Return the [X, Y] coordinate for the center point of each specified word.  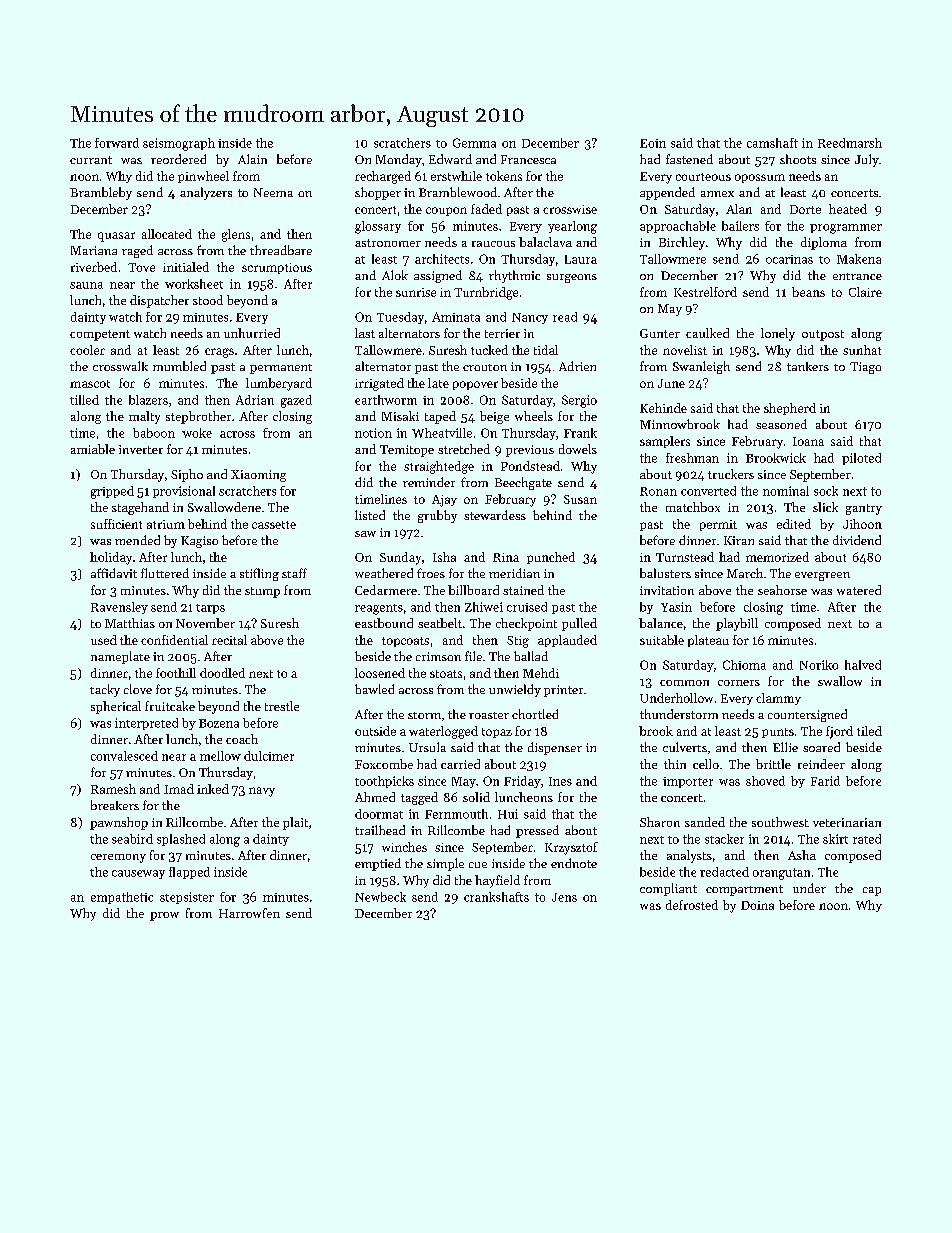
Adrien [577, 366]
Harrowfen [249, 913]
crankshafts [496, 897]
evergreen [822, 576]
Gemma [474, 143]
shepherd [790, 409]
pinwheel [203, 177]
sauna [86, 285]
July [867, 160]
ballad [531, 656]
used [104, 640]
